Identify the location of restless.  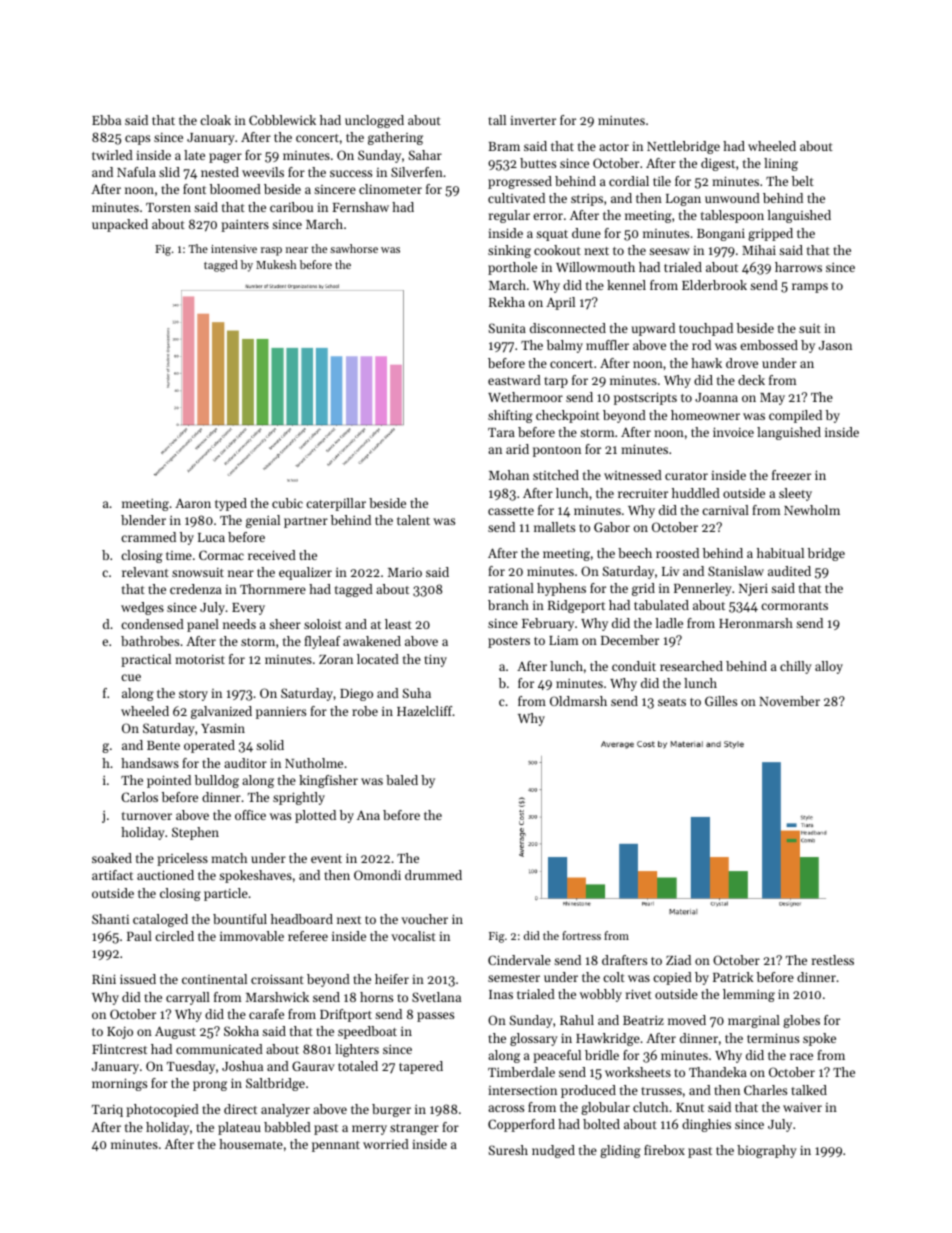
(833, 960).
